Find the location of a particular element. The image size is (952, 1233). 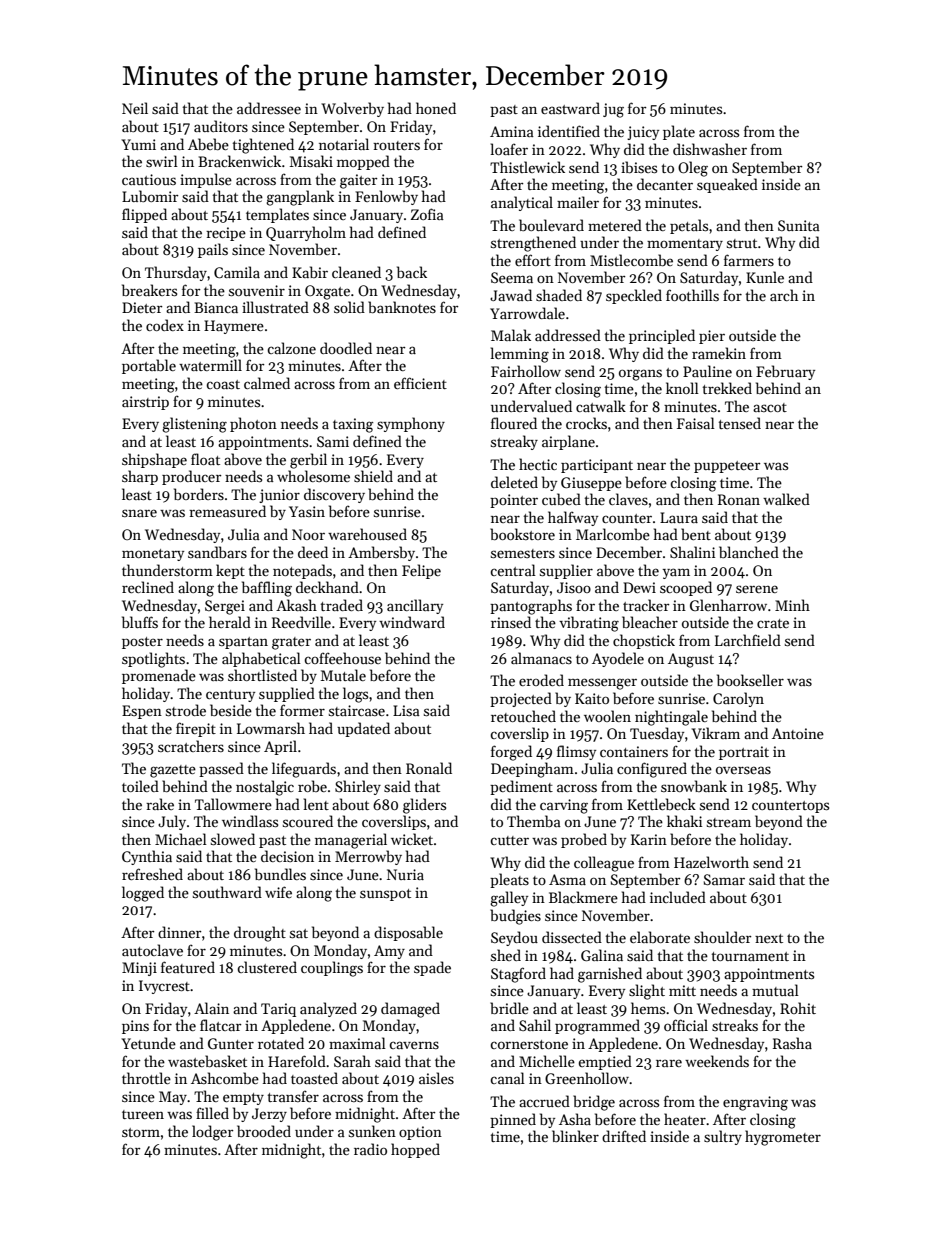

February is located at coordinates (785, 372).
